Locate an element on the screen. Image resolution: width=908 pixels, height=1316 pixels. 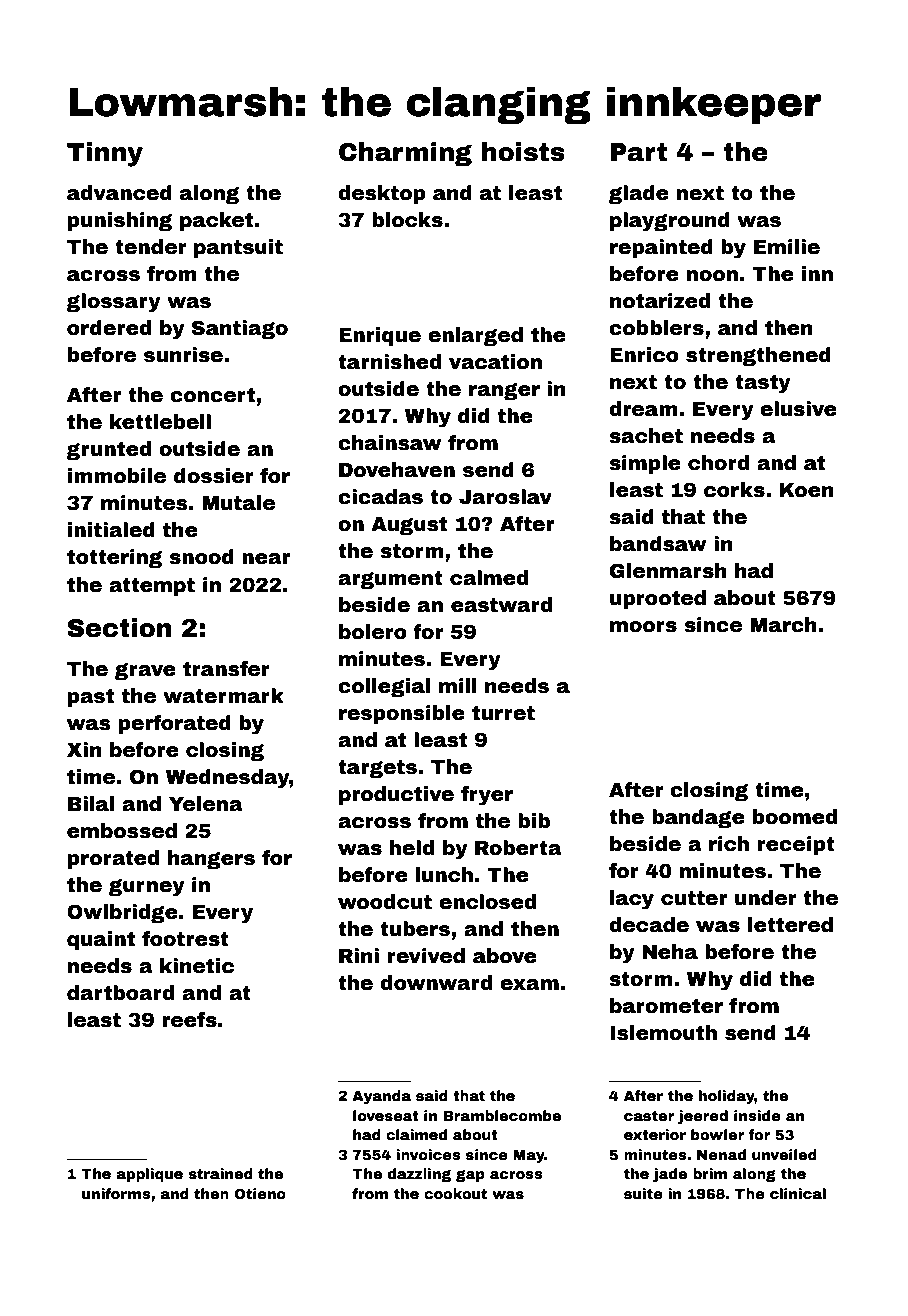
notarized is located at coordinates (660, 301).
